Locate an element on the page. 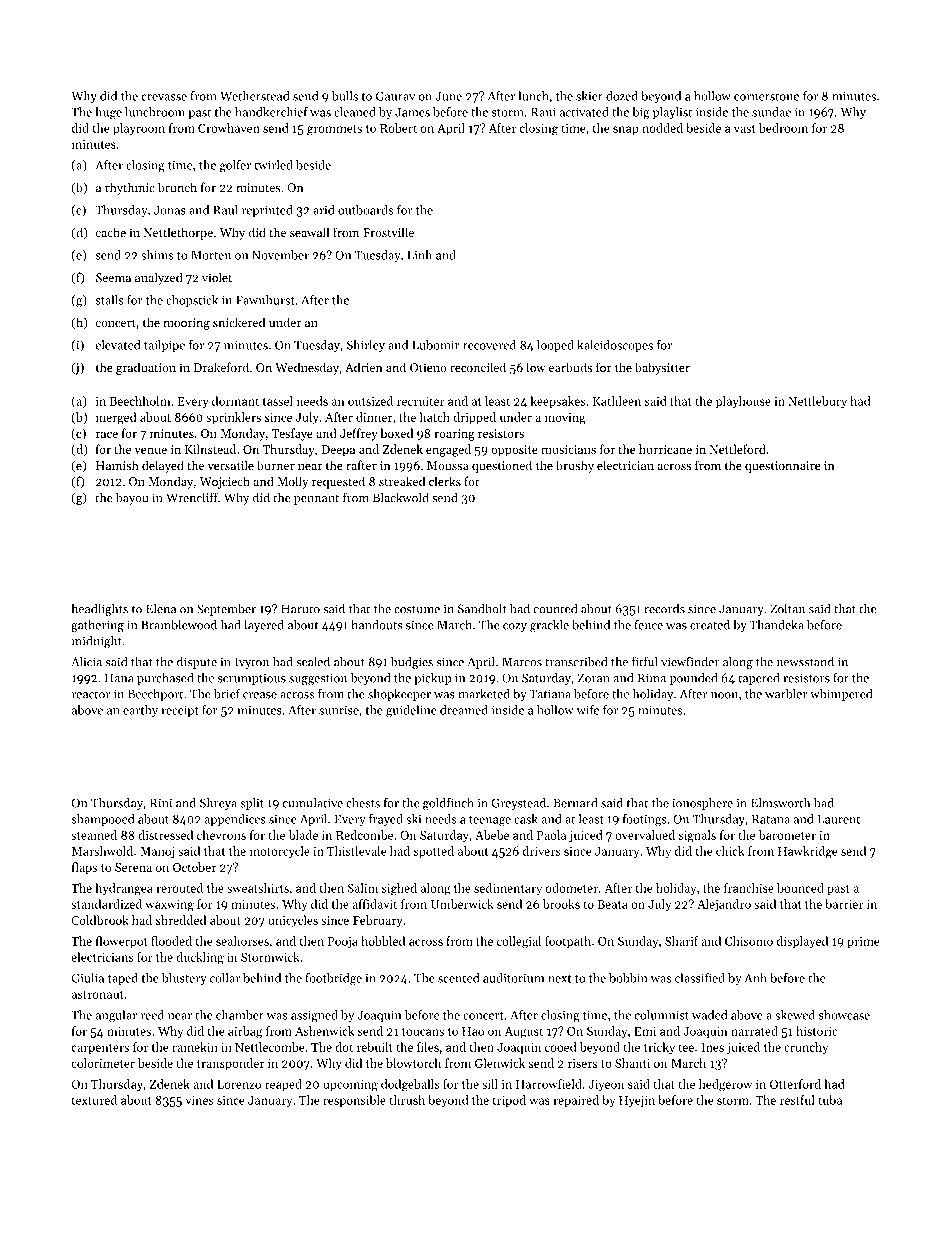 Image resolution: width=952 pixels, height=1233 pixels. cleaned is located at coordinates (355, 112).
